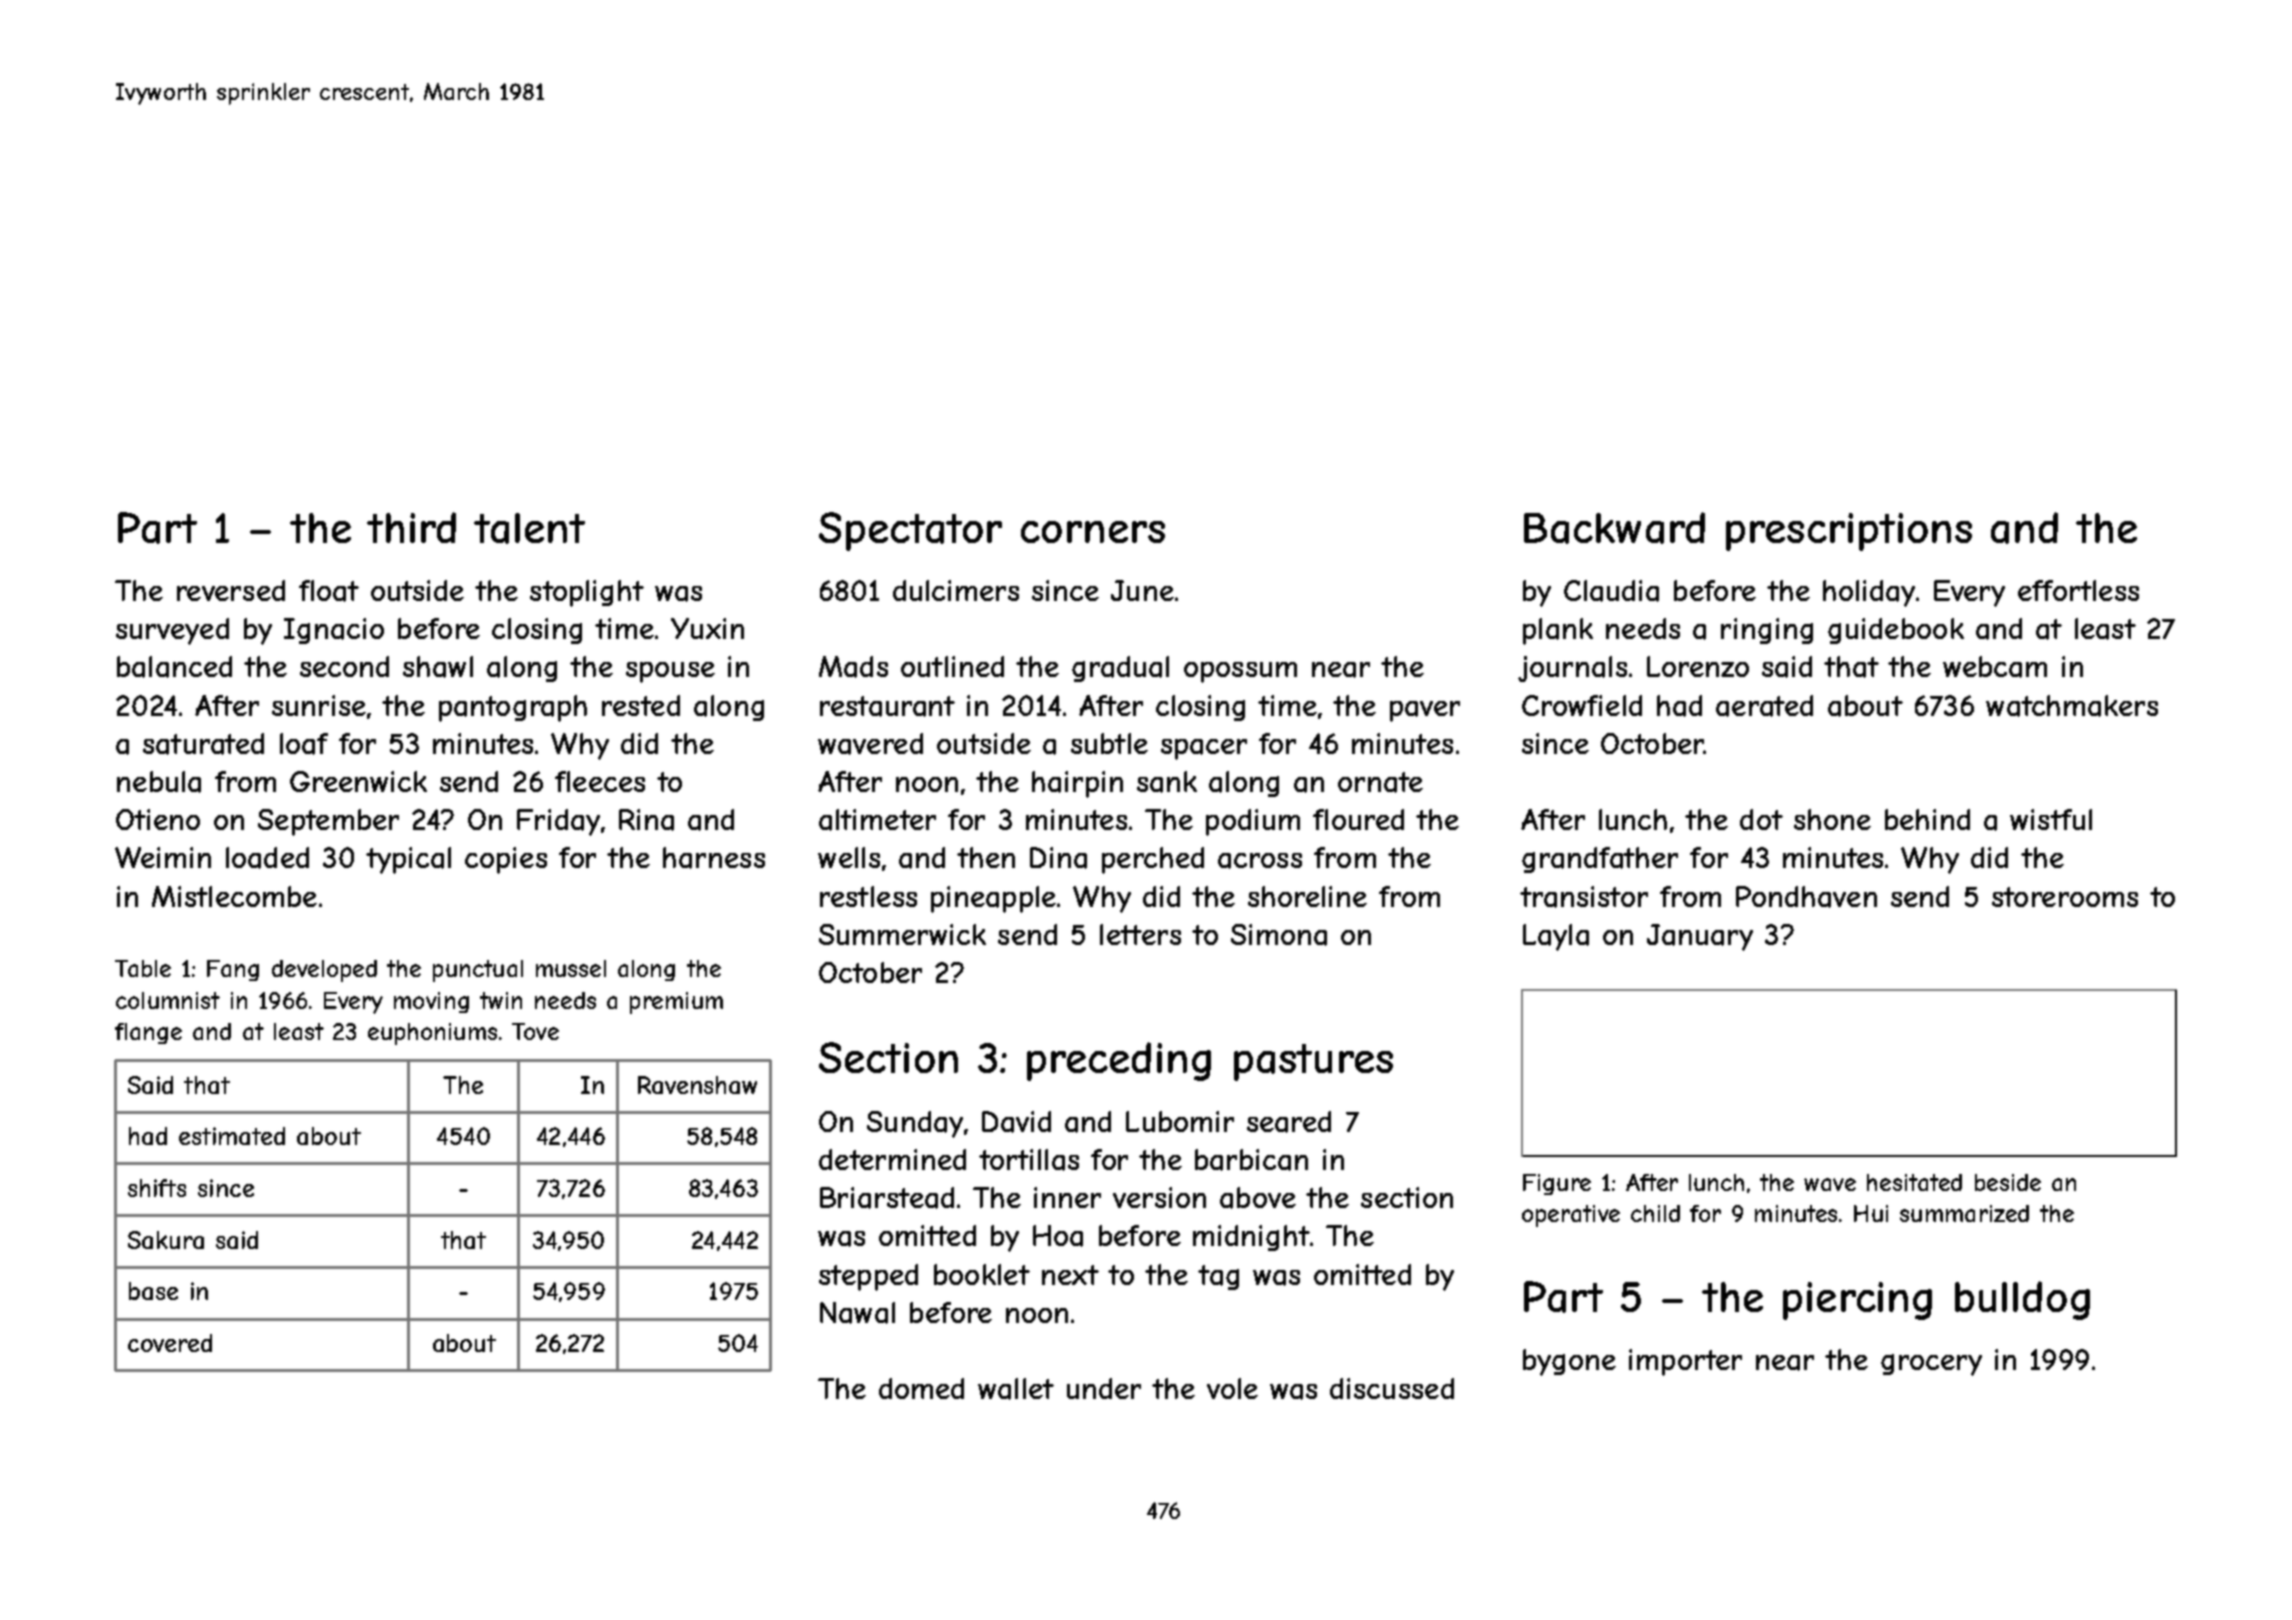 Image resolution: width=2292 pixels, height=1620 pixels. I want to click on Briarstead, so click(887, 1198).
